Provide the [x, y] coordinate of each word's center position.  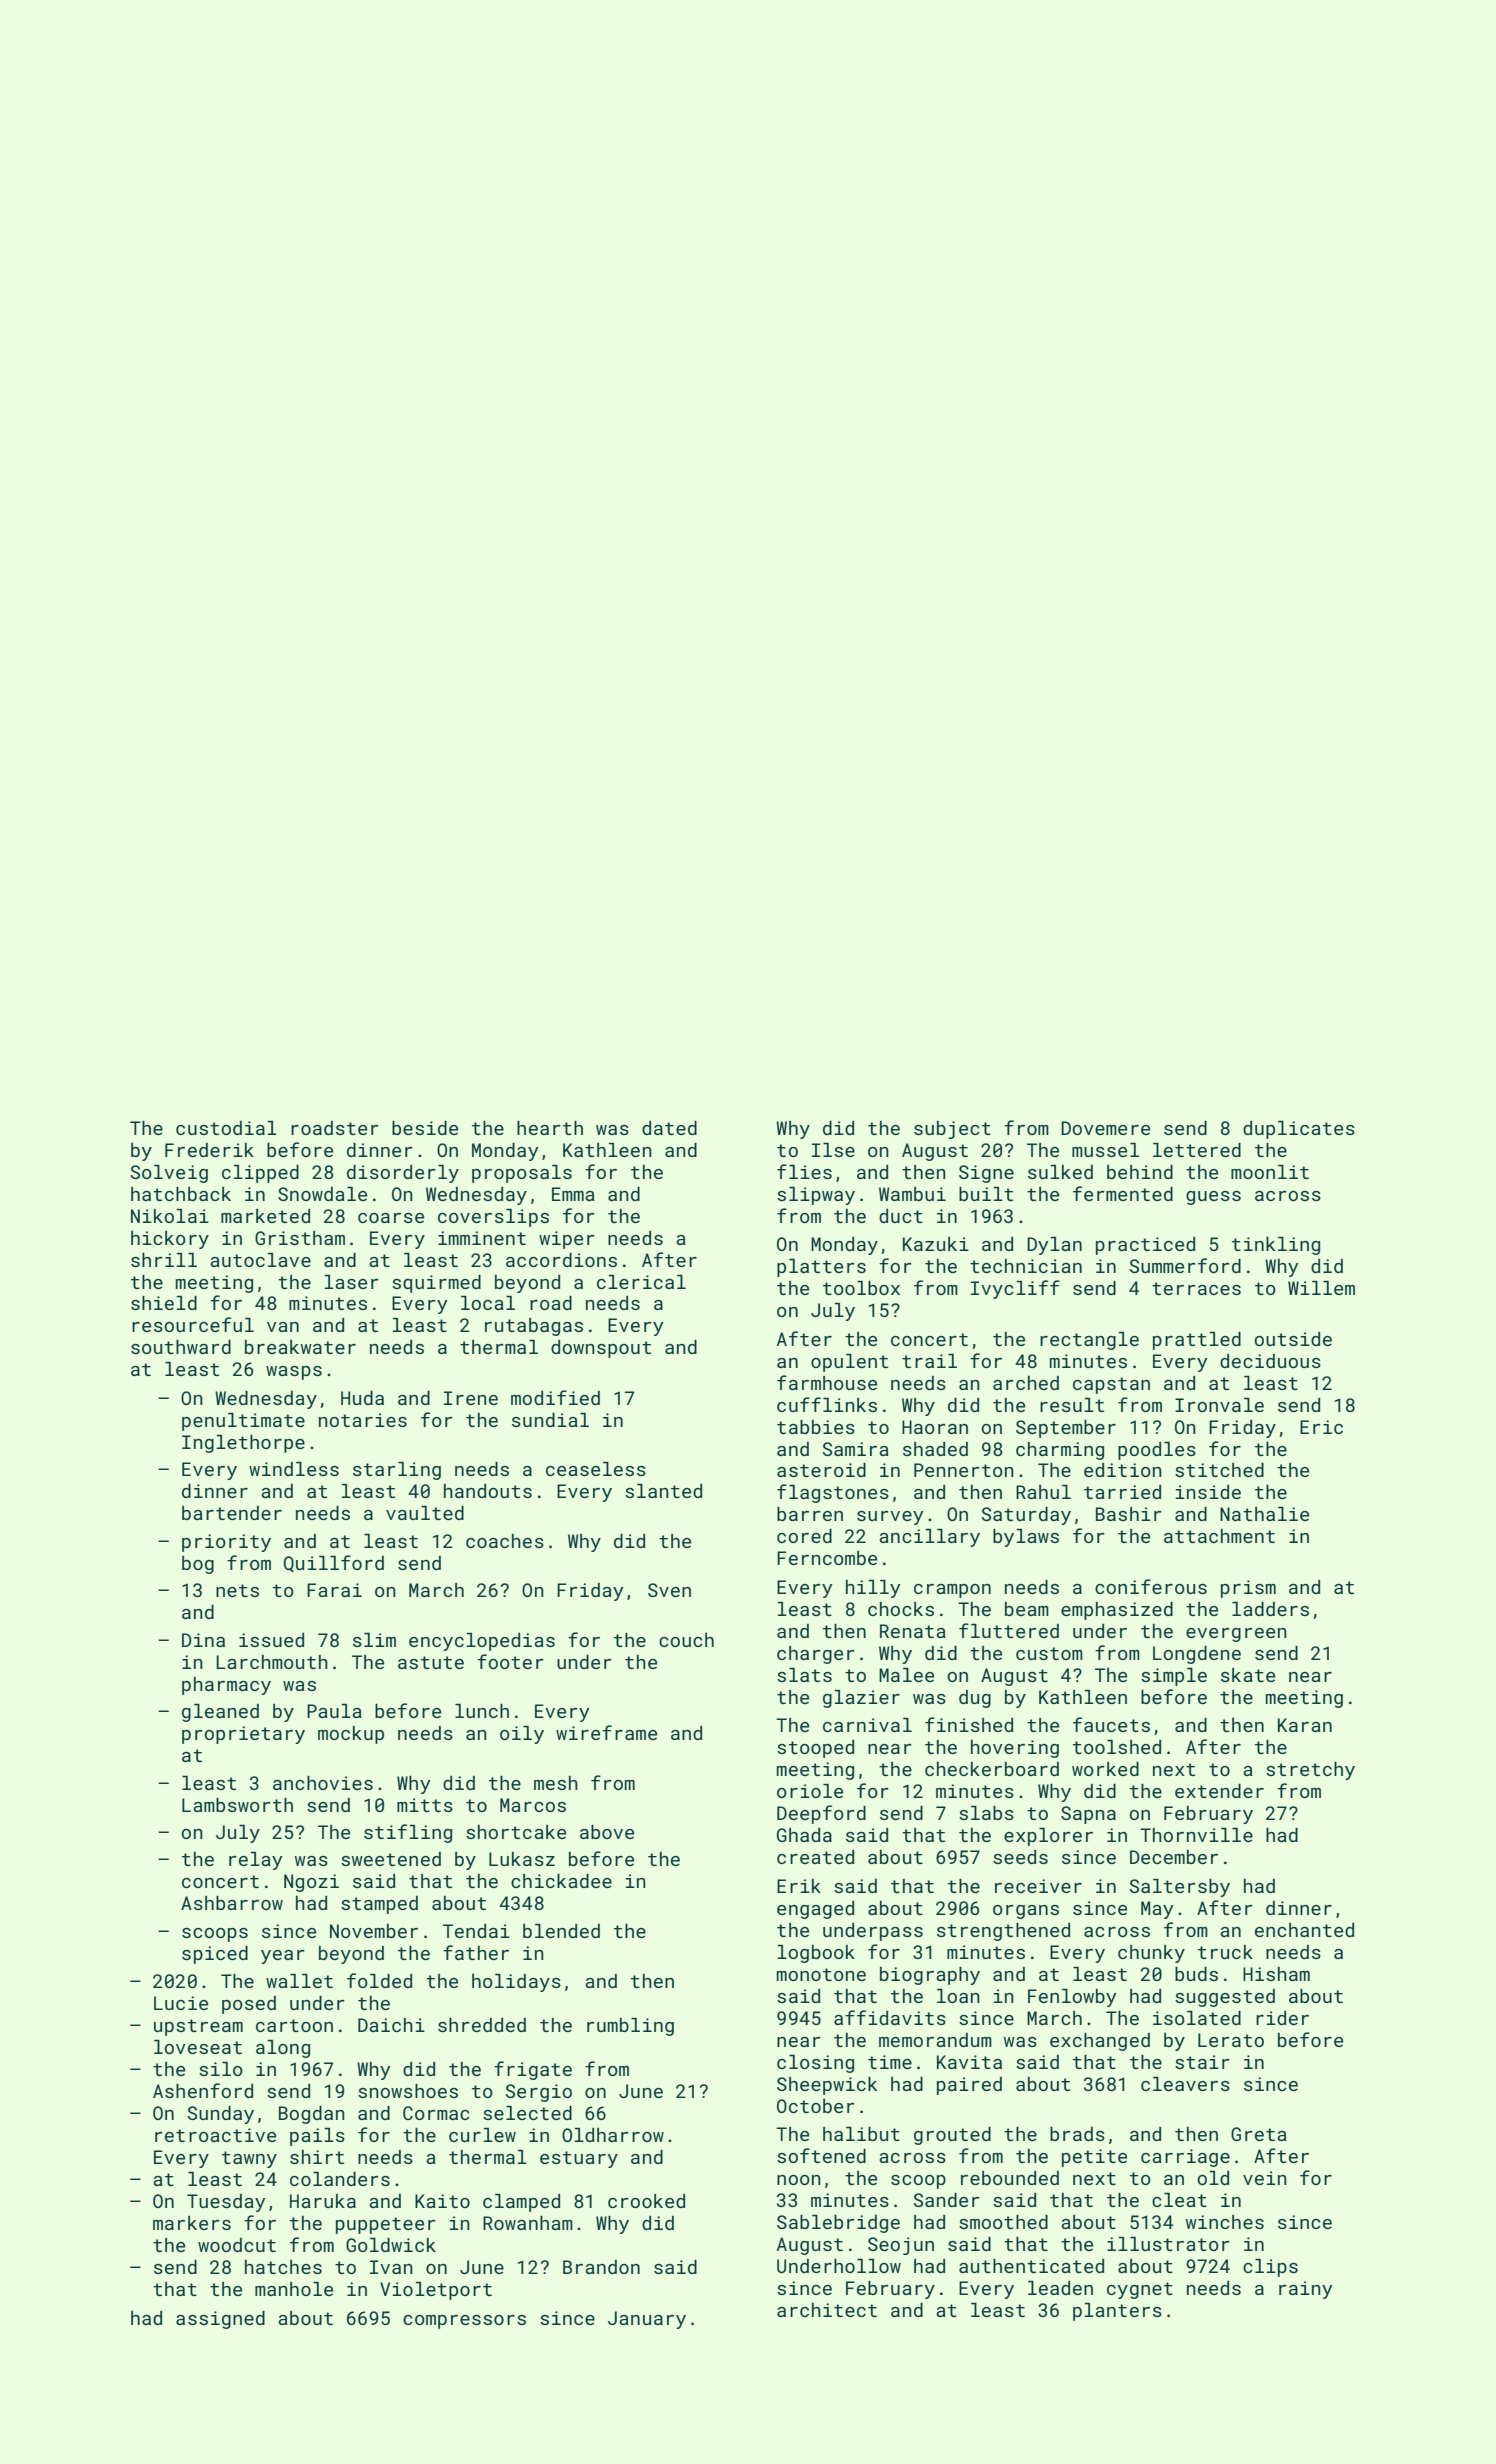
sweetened [391, 1859]
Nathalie [1264, 1514]
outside [1293, 1339]
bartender [232, 1513]
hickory [170, 1240]
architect [827, 2310]
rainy [1305, 2290]
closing [815, 2064]
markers [192, 2223]
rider [1282, 2018]
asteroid [821, 1470]
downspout [601, 1349]
